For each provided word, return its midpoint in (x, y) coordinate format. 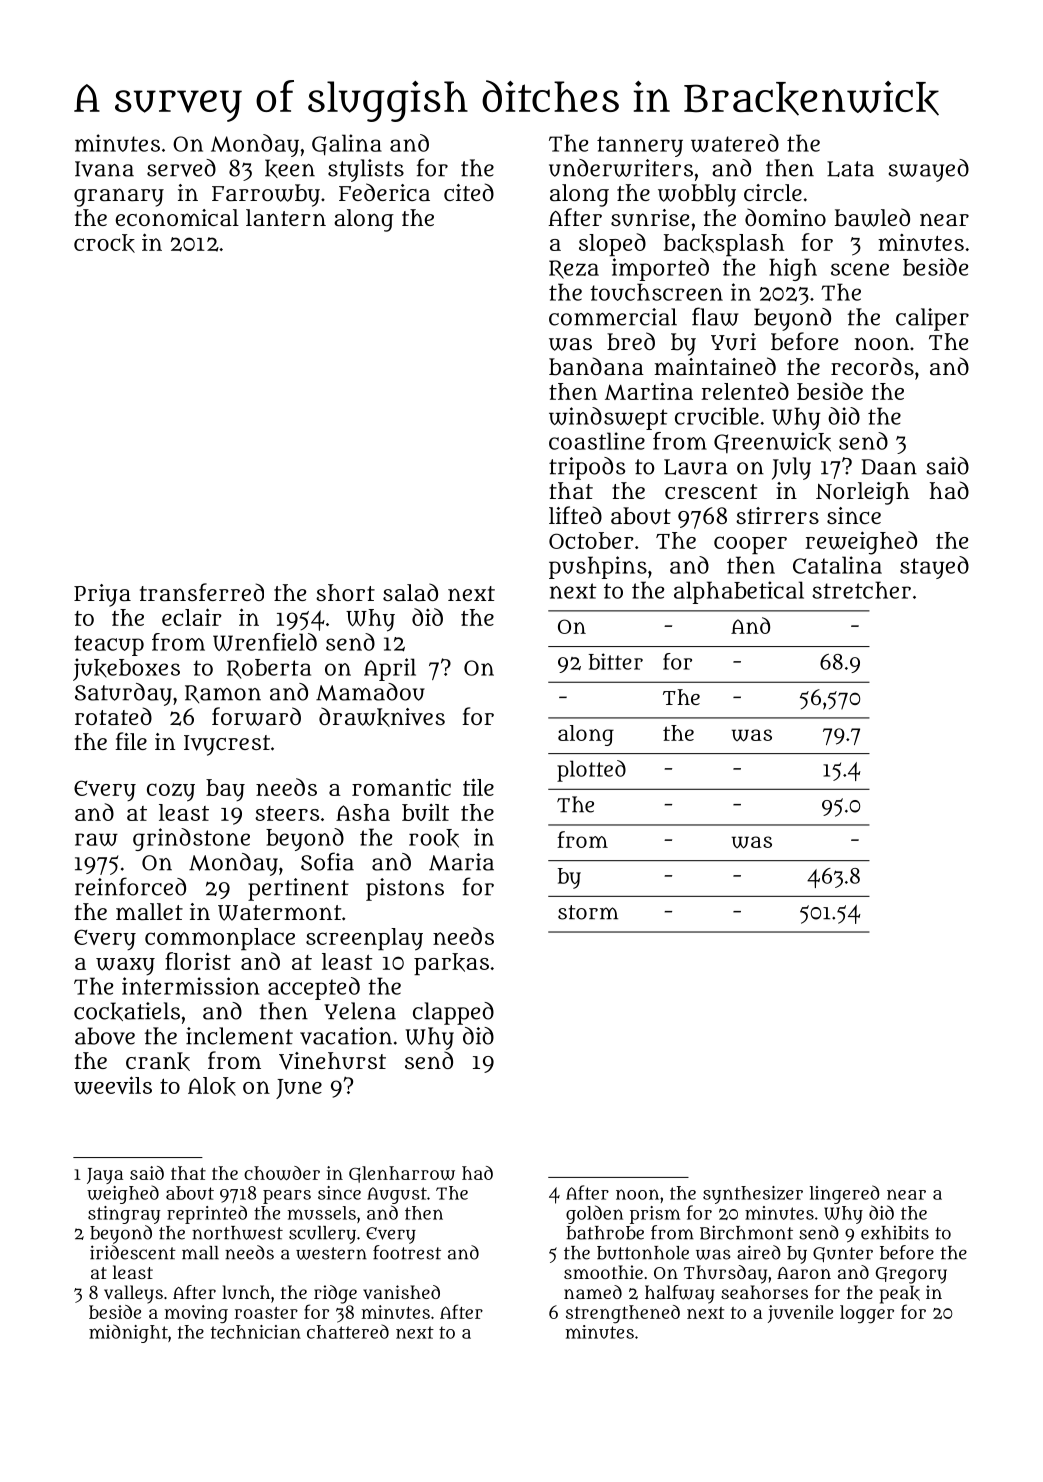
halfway (679, 1294)
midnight (128, 1333)
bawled (872, 217)
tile (478, 787)
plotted (591, 771)
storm (588, 912)
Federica (384, 192)
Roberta (269, 669)
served (181, 168)
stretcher (861, 590)
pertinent (298, 889)
